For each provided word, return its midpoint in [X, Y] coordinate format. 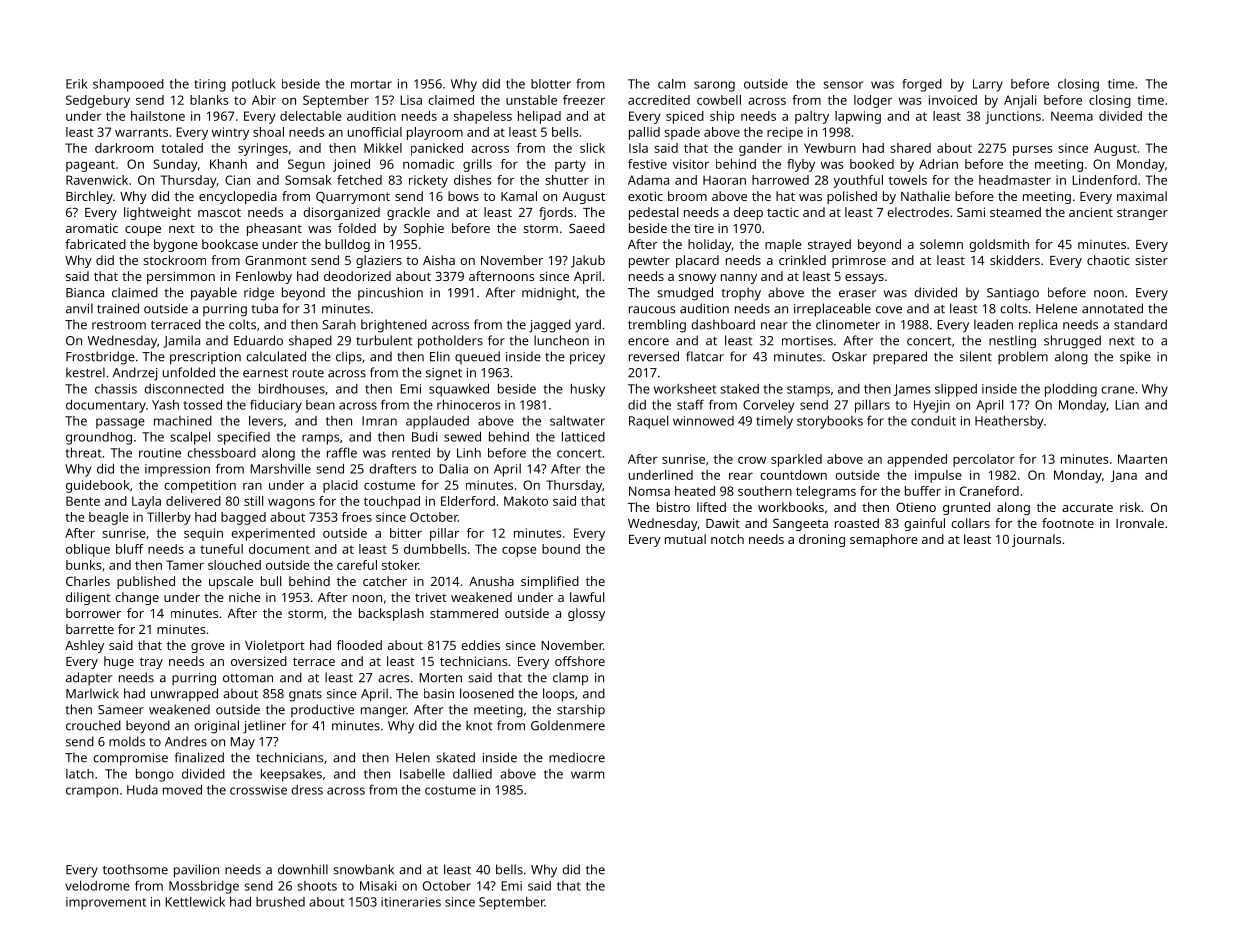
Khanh [228, 164]
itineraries [411, 902]
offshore [580, 661]
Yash [165, 405]
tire [704, 228]
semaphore [884, 540]
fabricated [95, 244]
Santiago [1013, 294]
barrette [90, 629]
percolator [984, 460]
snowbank [363, 869]
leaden [993, 324]
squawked [459, 390]
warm [587, 775]
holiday [710, 245]
